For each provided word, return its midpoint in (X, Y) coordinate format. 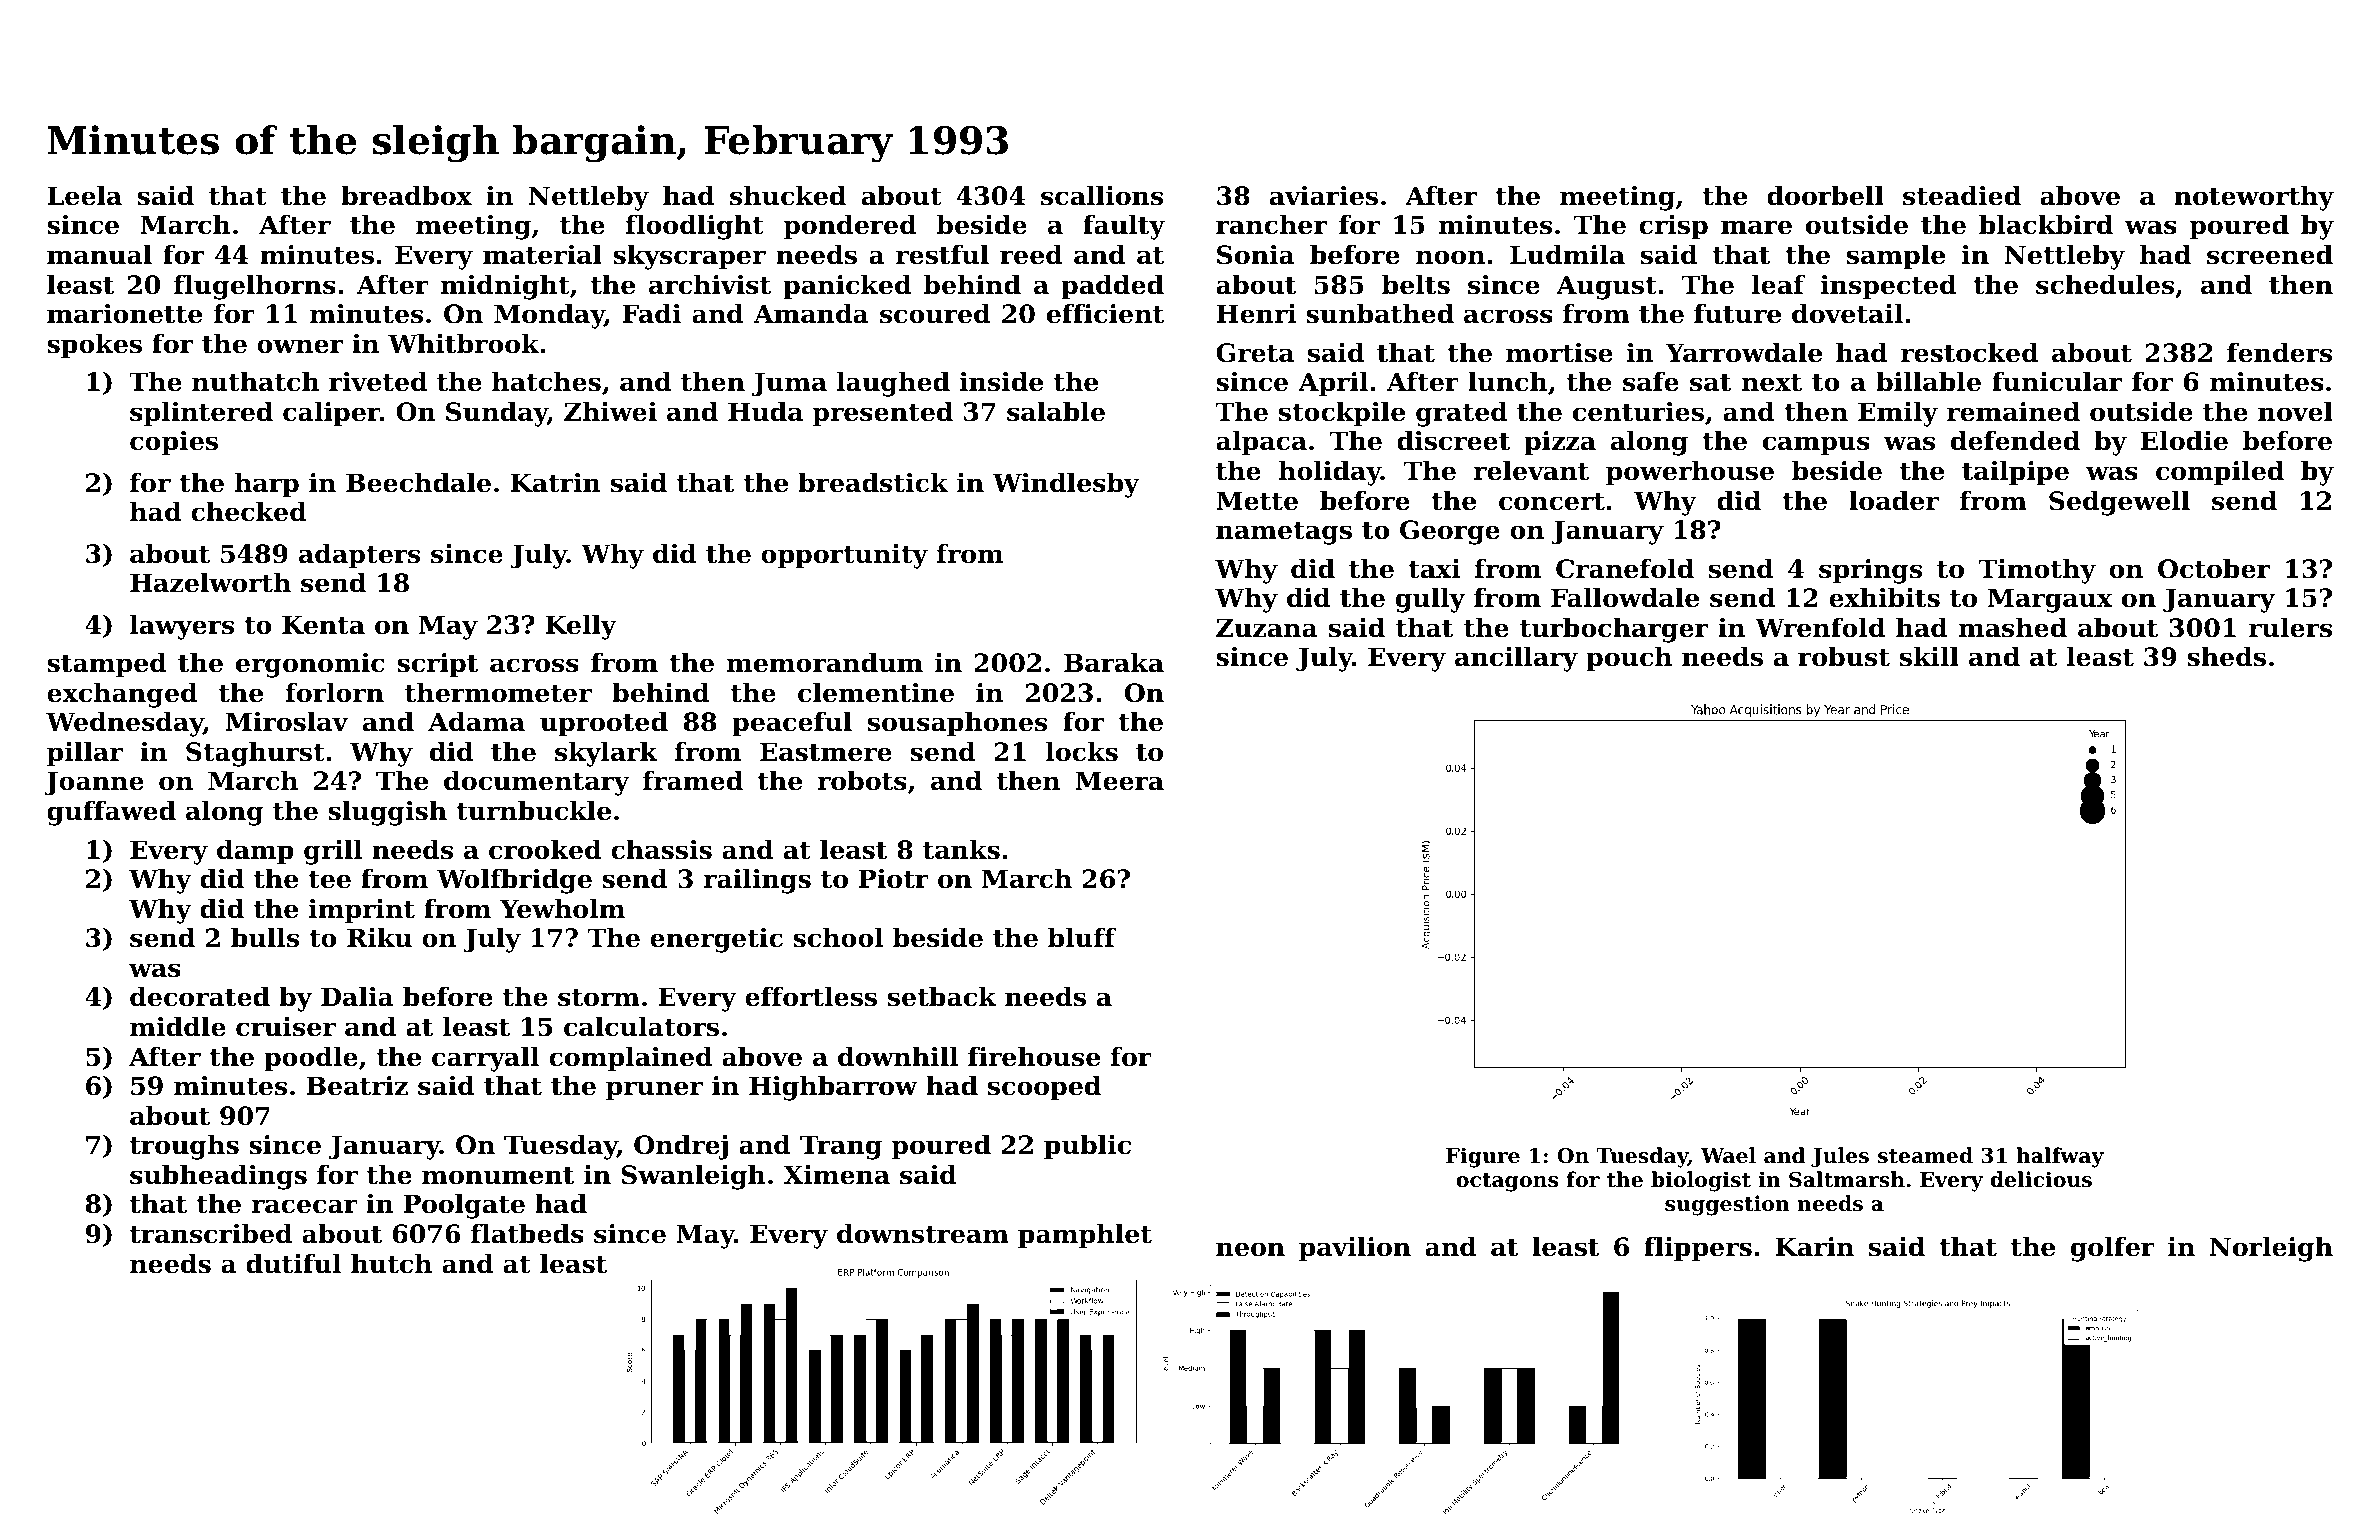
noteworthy (2254, 198)
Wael (1728, 1155)
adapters (359, 556)
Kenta (323, 625)
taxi (1434, 569)
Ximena (836, 1175)
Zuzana (1267, 628)
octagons (1507, 1182)
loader (1894, 501)
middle (178, 1027)
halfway (2060, 1157)
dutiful (293, 1264)
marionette (124, 314)
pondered (850, 227)
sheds (2226, 657)
